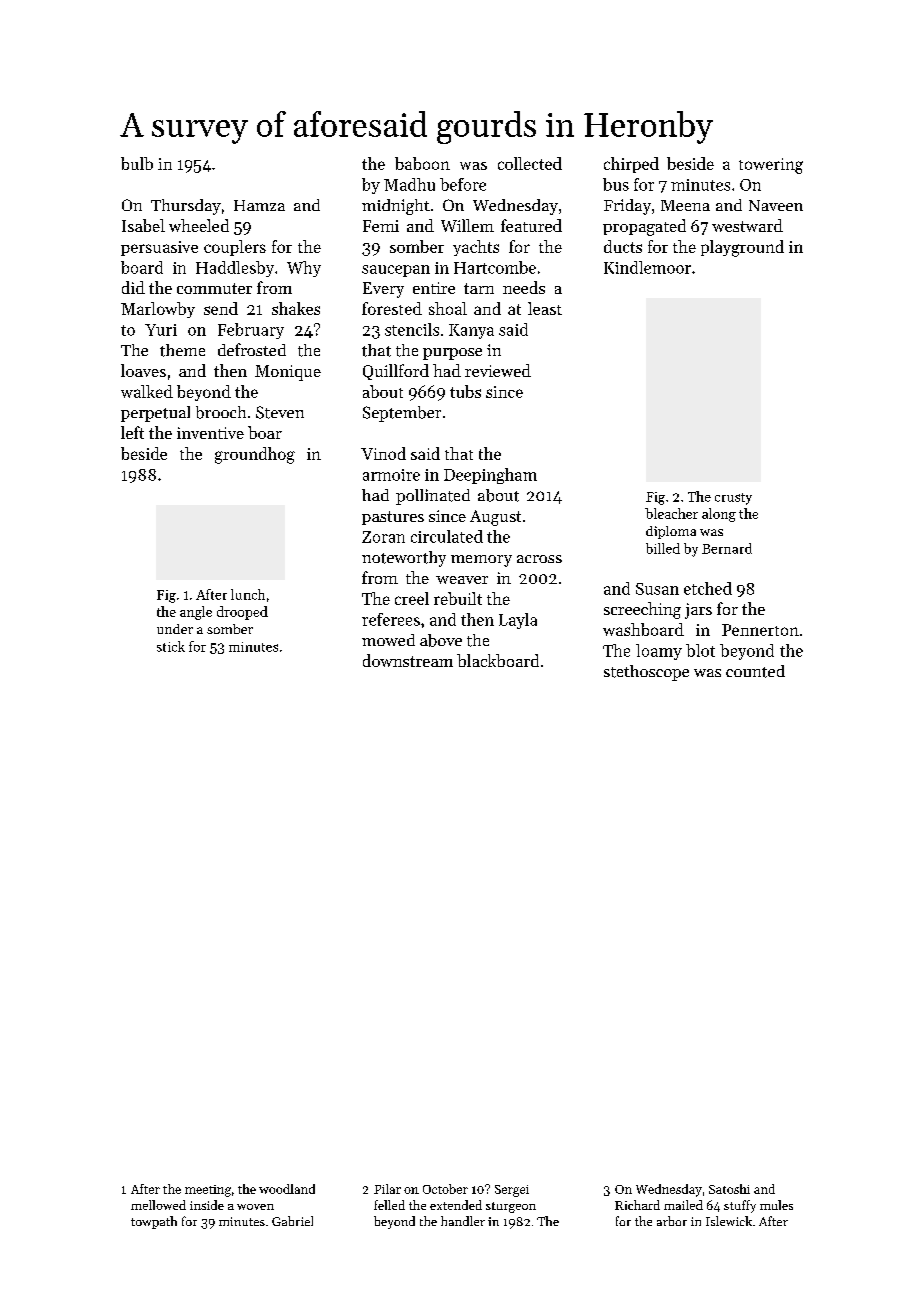 The width and height of the screenshot is (924, 1308). I want to click on Gabriel, so click(292, 1221).
